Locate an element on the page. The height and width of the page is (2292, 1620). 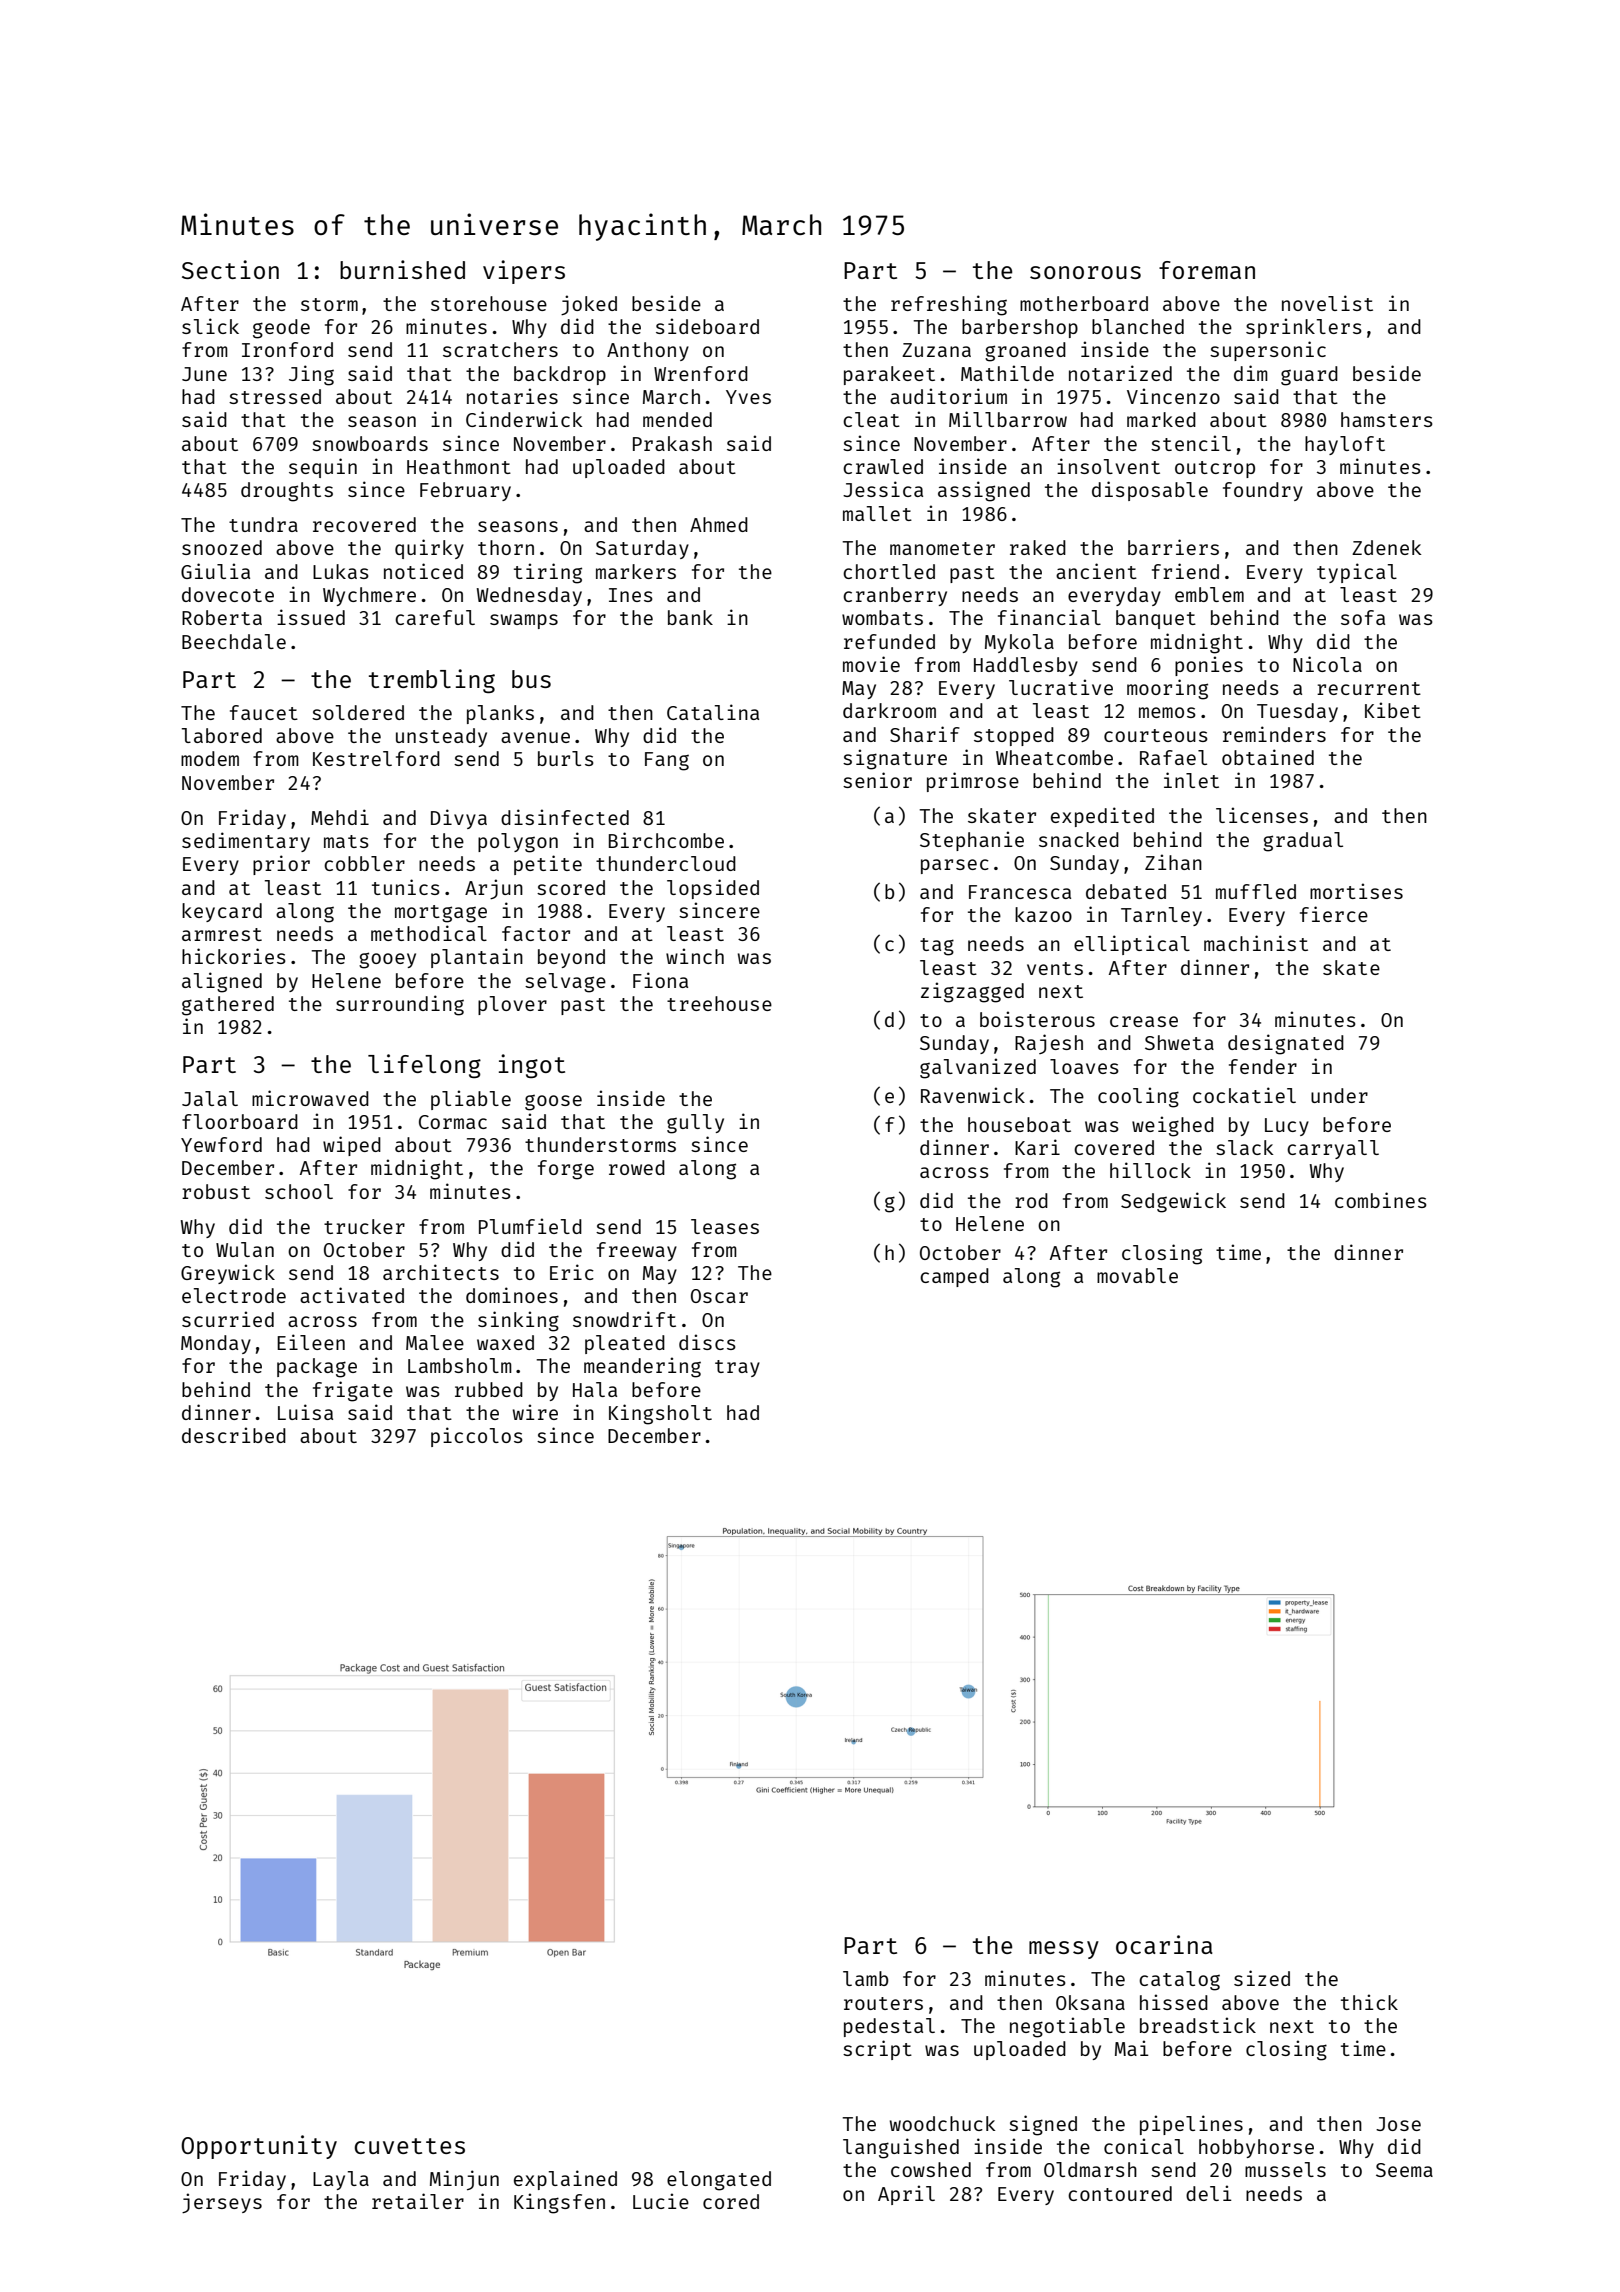
sedimentary is located at coordinates (246, 842).
